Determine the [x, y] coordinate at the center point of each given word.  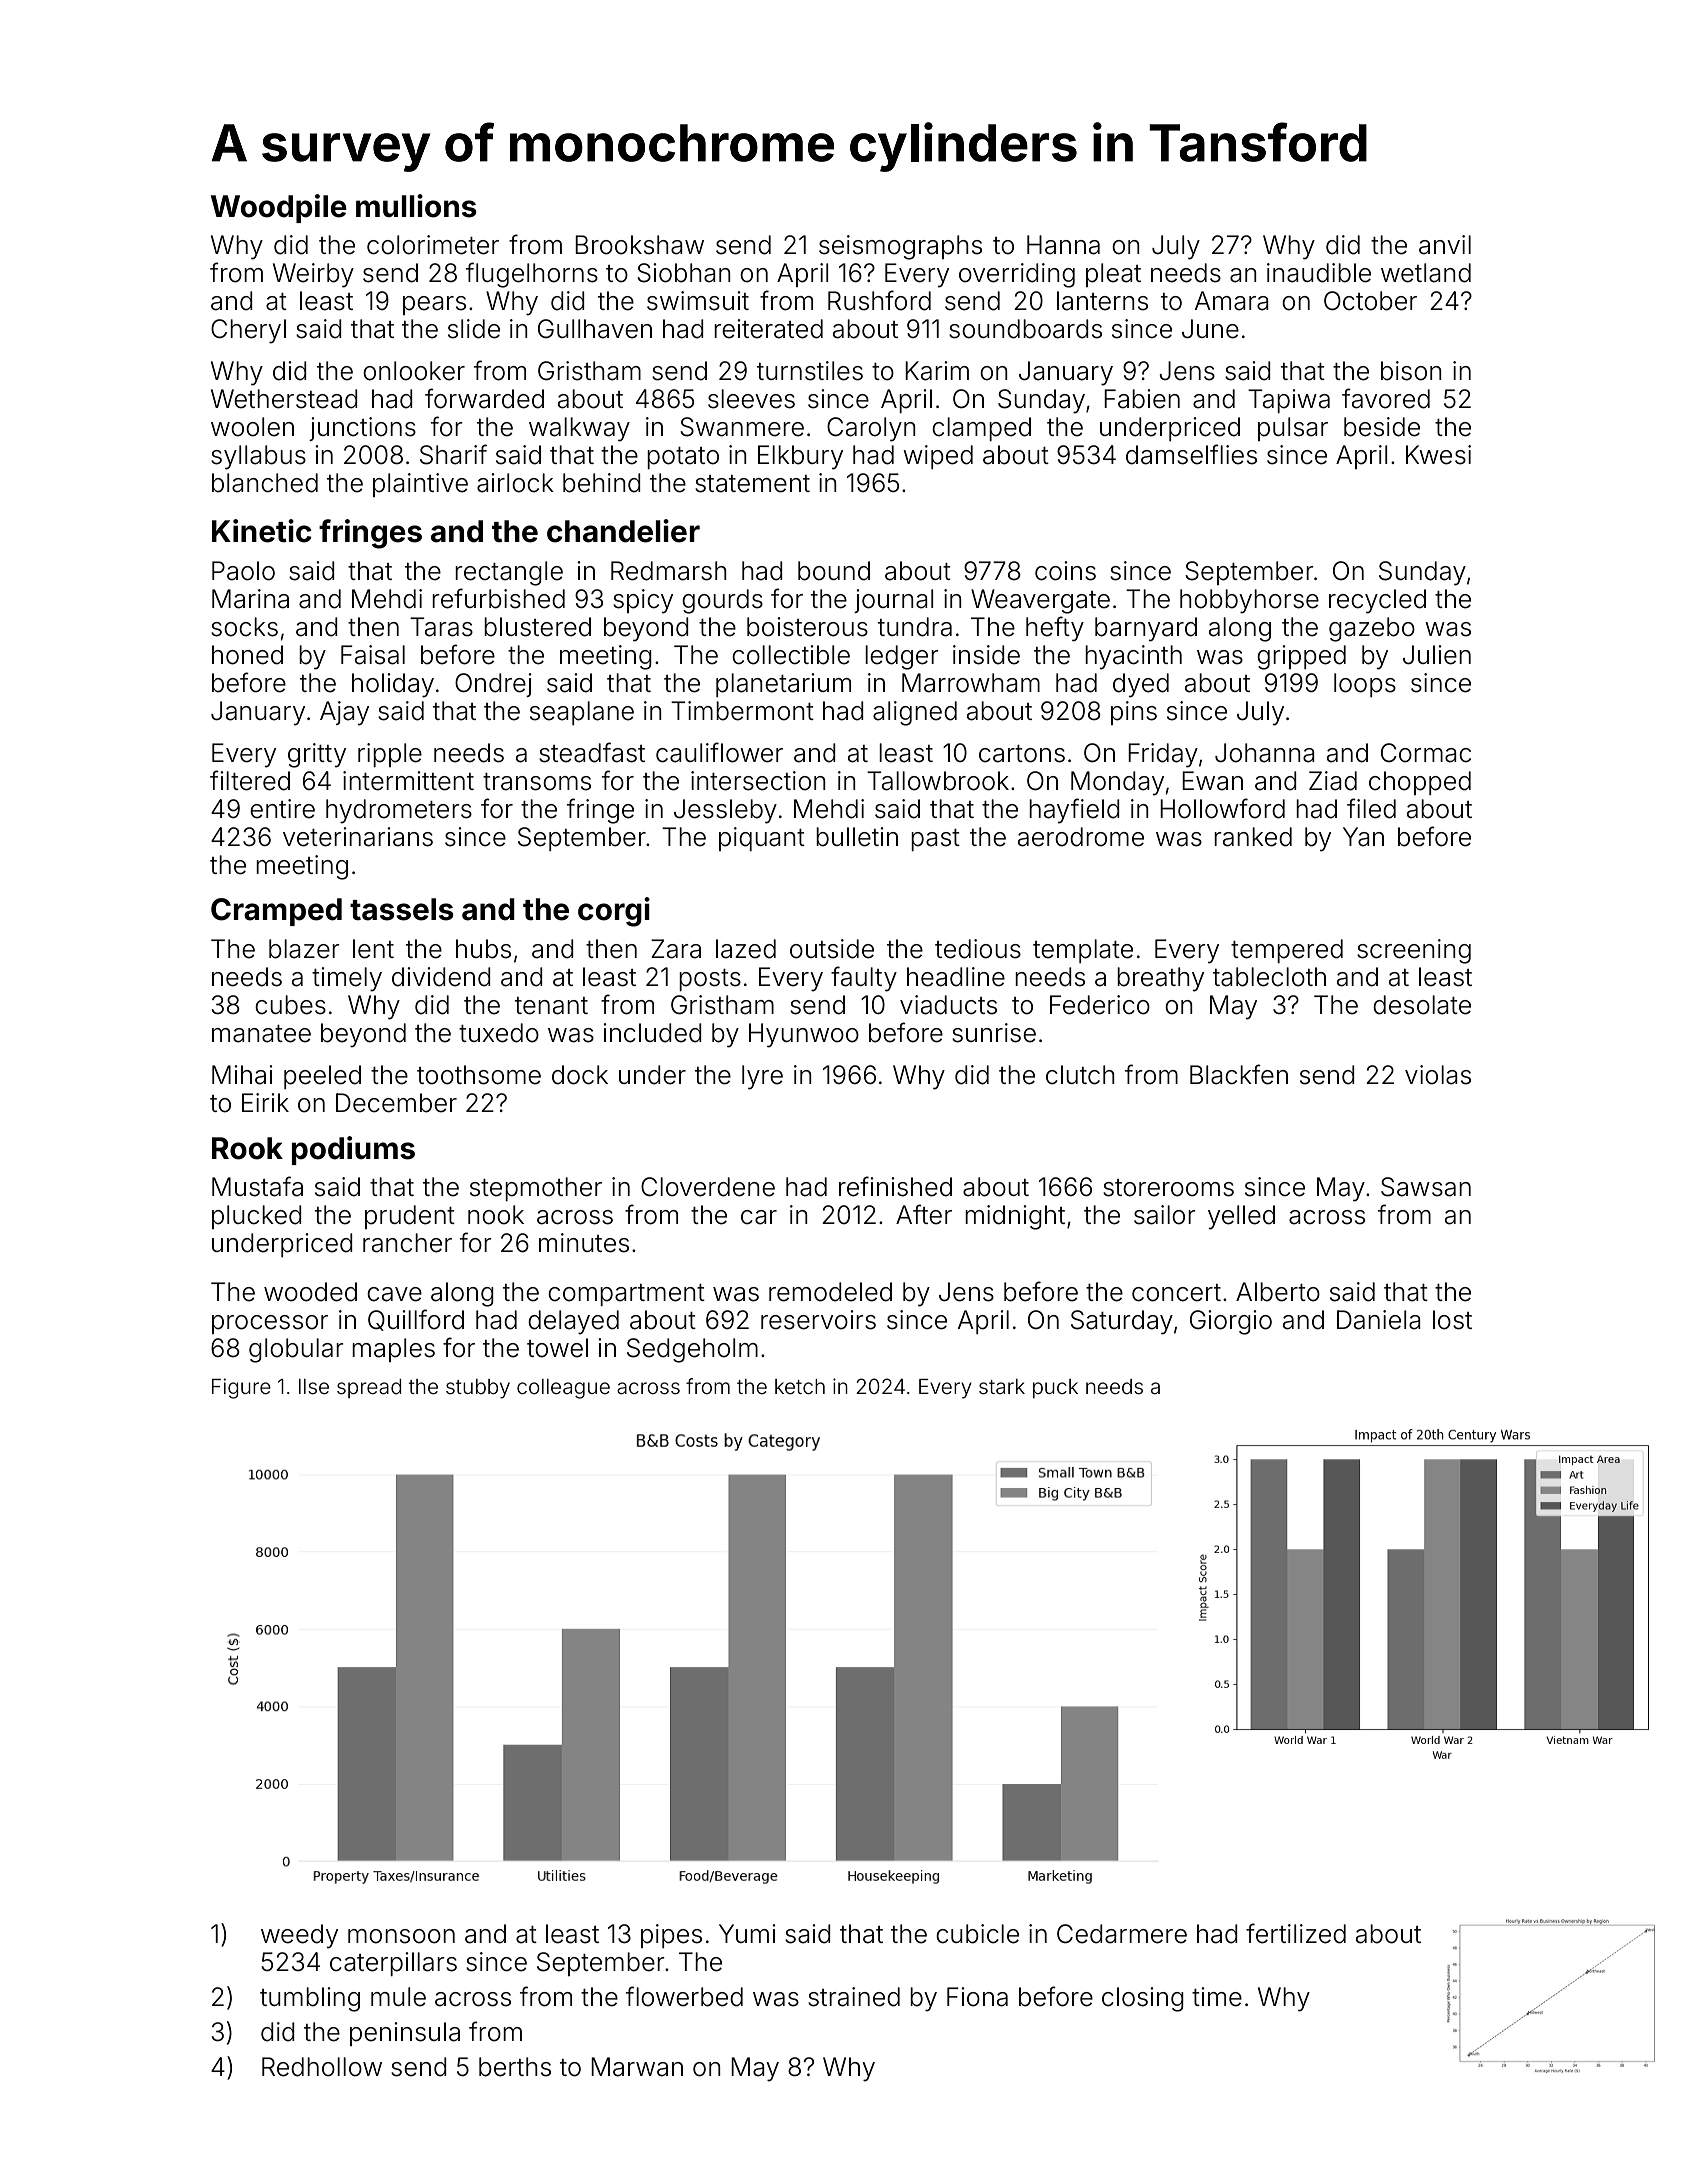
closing [1143, 1999]
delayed [573, 1322]
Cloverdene [708, 1187]
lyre [762, 1077]
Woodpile [279, 208]
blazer [304, 949]
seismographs [900, 247]
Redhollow [322, 2067]
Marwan [637, 2067]
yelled [1241, 1217]
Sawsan [1426, 1187]
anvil [1445, 245]
